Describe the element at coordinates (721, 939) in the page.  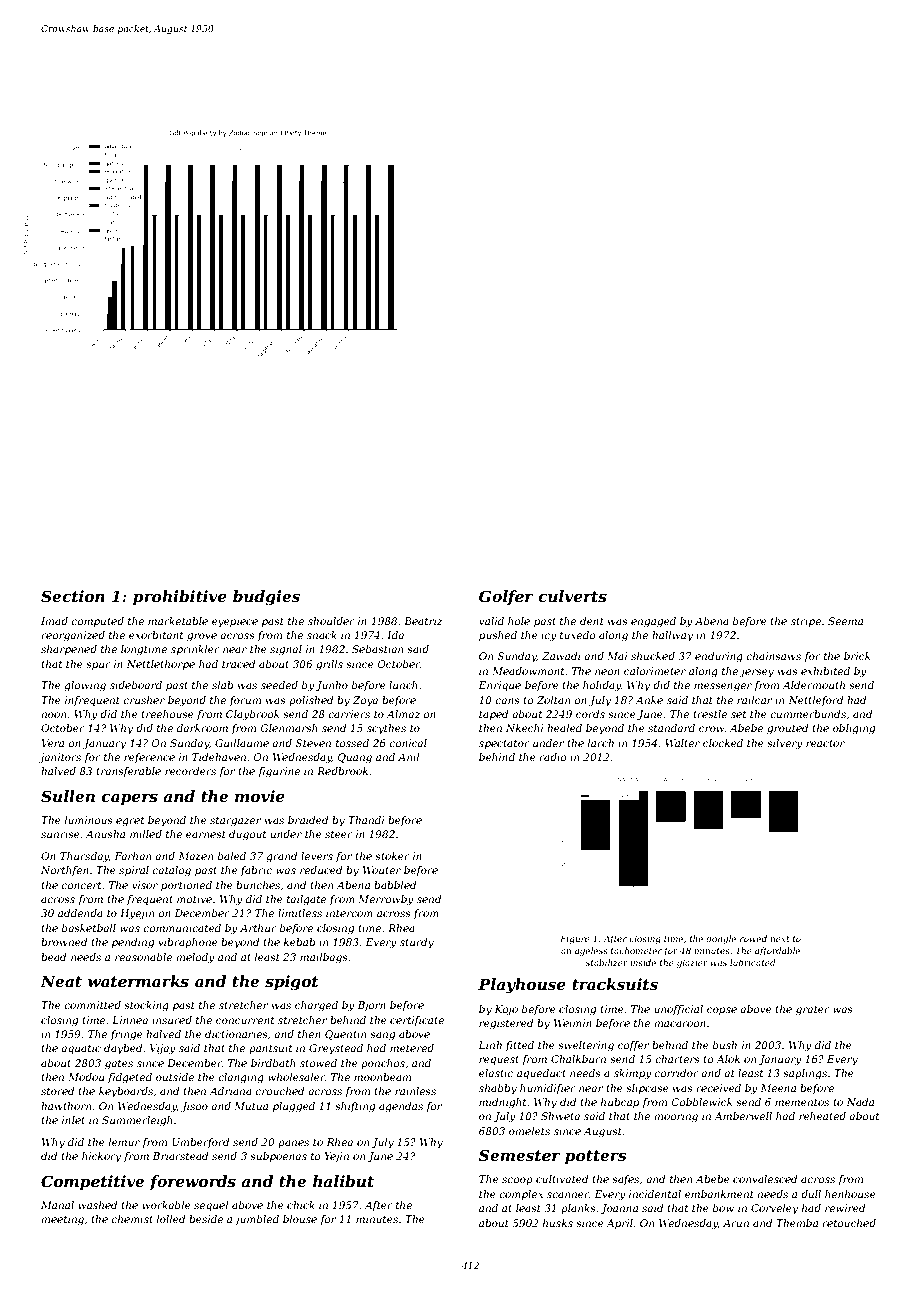
I see `dongle` at that location.
